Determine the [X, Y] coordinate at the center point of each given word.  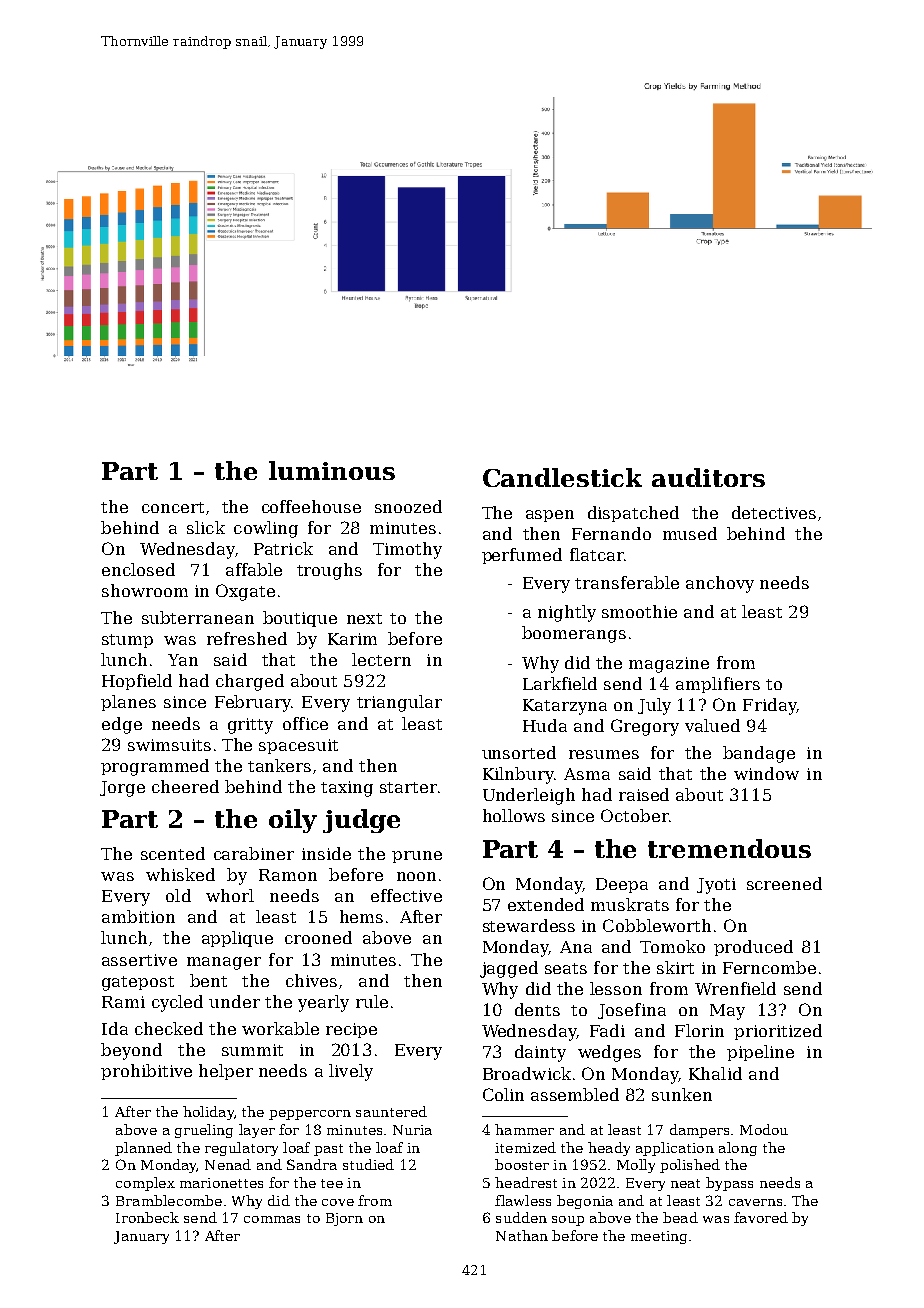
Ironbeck [147, 1217]
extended [546, 904]
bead [680, 1217]
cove [338, 1202]
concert [173, 507]
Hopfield [137, 682]
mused [690, 533]
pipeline [760, 1053]
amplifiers [718, 685]
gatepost [138, 983]
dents [537, 1009]
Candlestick [562, 477]
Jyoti [716, 886]
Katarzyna [565, 707]
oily [293, 821]
